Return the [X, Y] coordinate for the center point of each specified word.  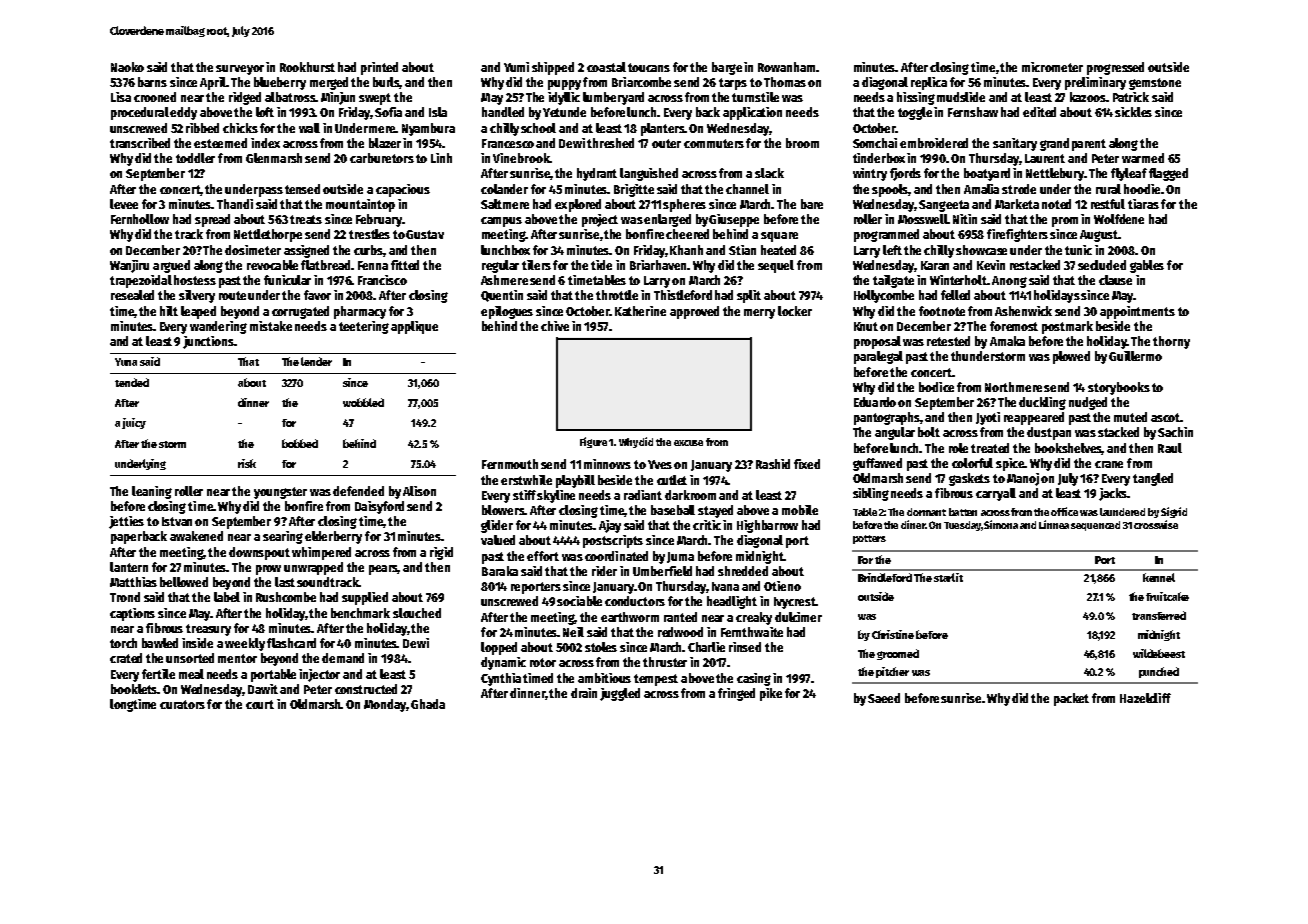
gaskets [969, 479]
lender [316, 361]
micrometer [1052, 67]
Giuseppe [734, 220]
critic [707, 525]
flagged [1168, 174]
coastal [606, 67]
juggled [620, 694]
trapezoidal [141, 281]
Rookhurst [307, 67]
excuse [688, 443]
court [260, 704]
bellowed [184, 582]
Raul [1170, 448]
